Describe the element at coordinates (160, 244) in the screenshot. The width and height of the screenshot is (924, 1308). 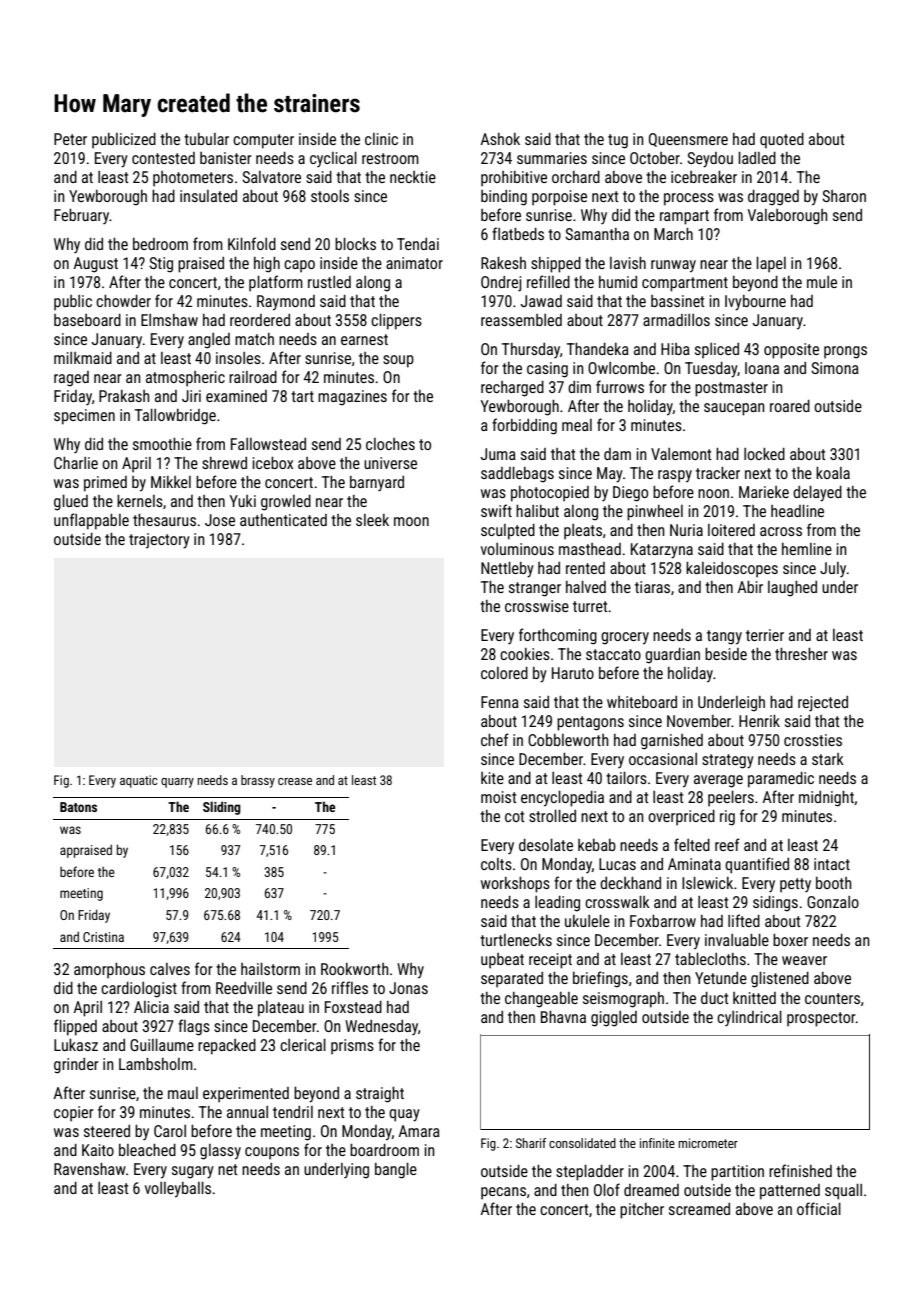
I see `bedroom` at that location.
